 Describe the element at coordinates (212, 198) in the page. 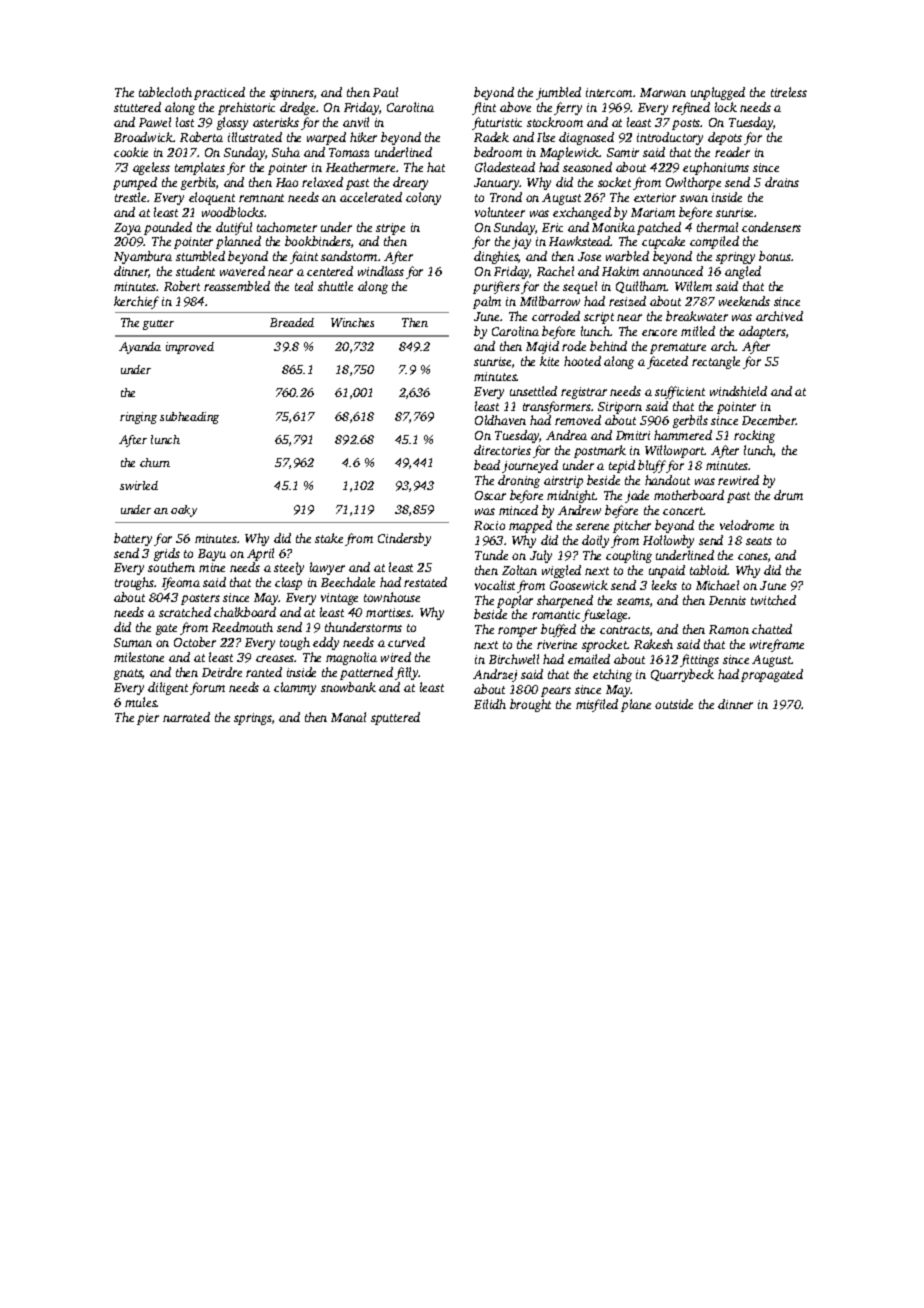

I see `eloquent` at that location.
